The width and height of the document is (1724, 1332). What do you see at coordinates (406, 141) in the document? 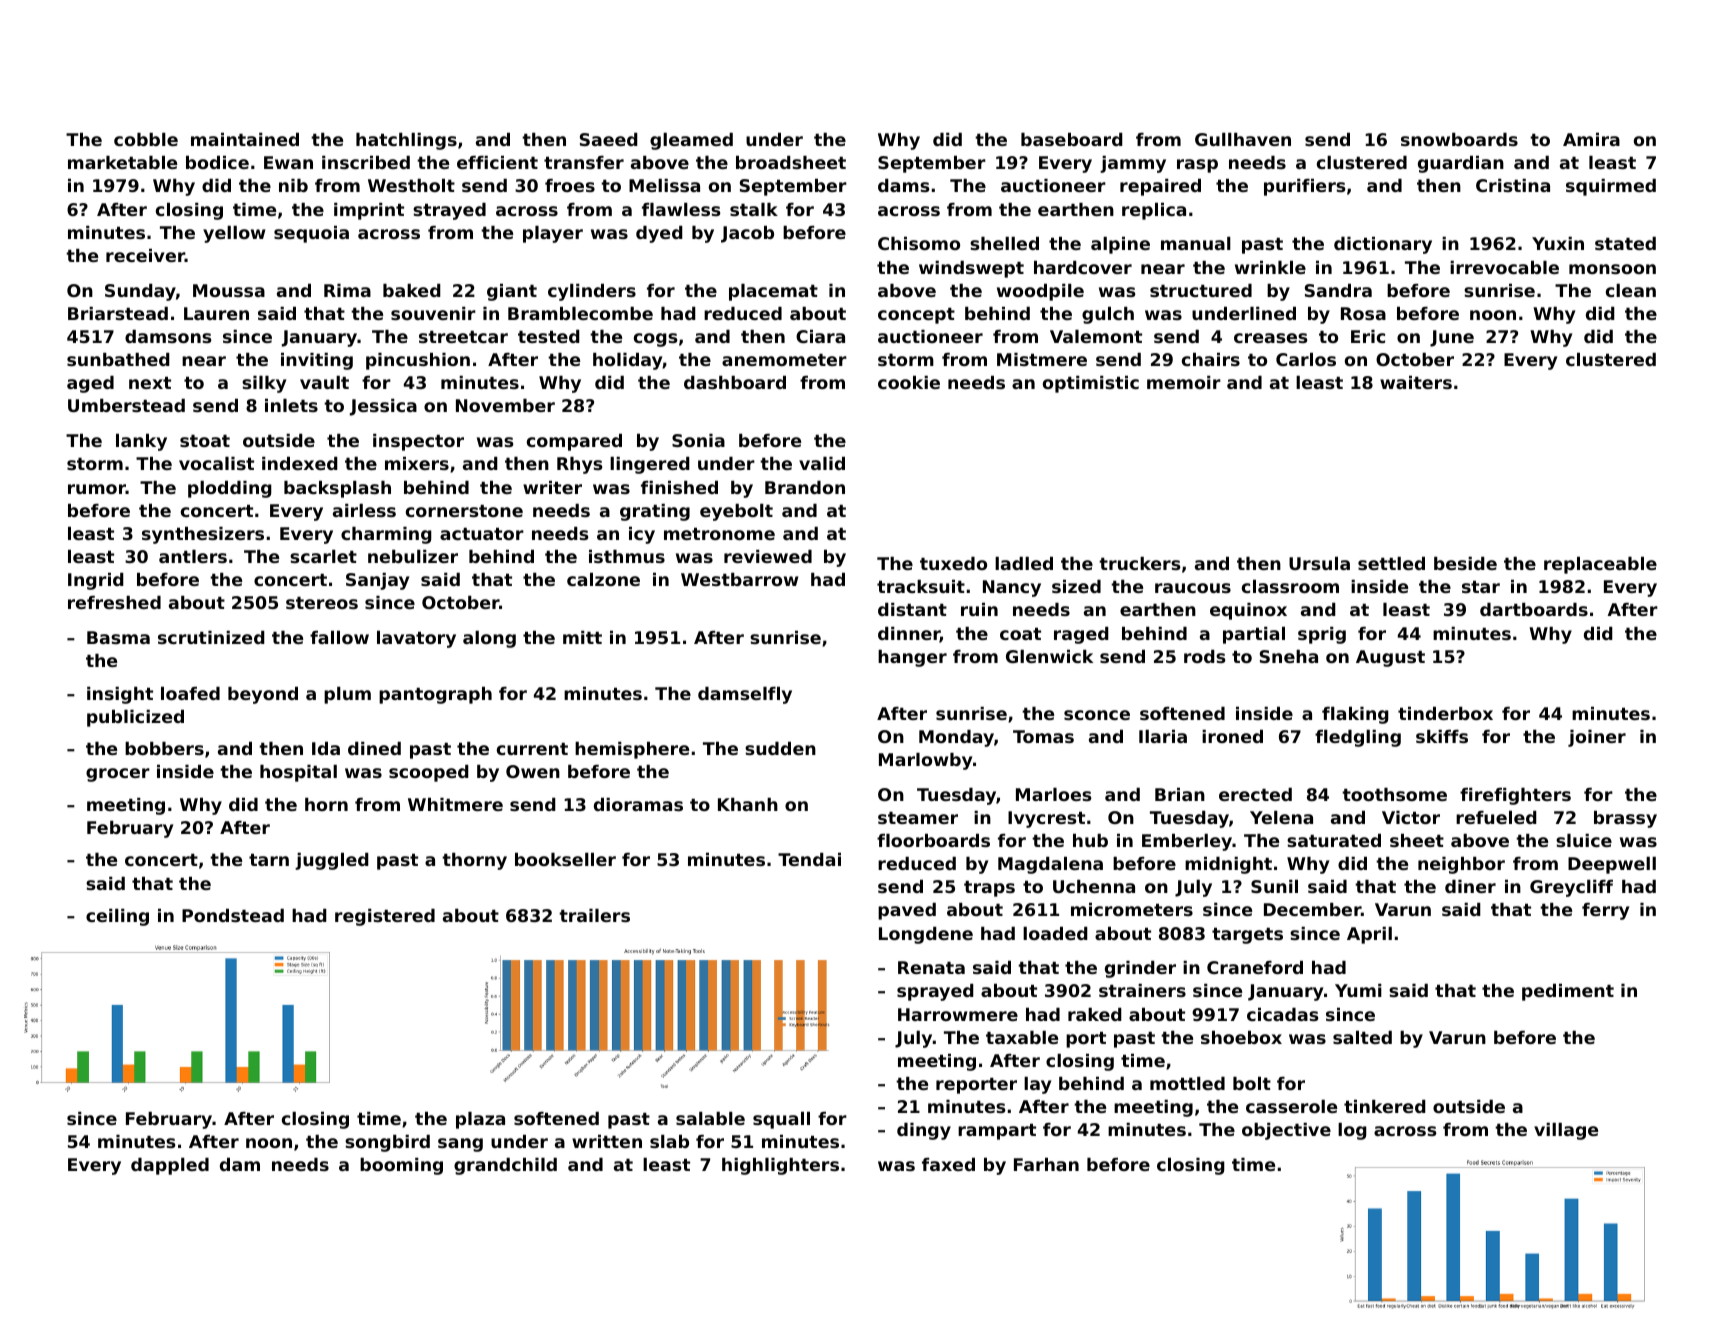
I see `hatchlings` at bounding box center [406, 141].
